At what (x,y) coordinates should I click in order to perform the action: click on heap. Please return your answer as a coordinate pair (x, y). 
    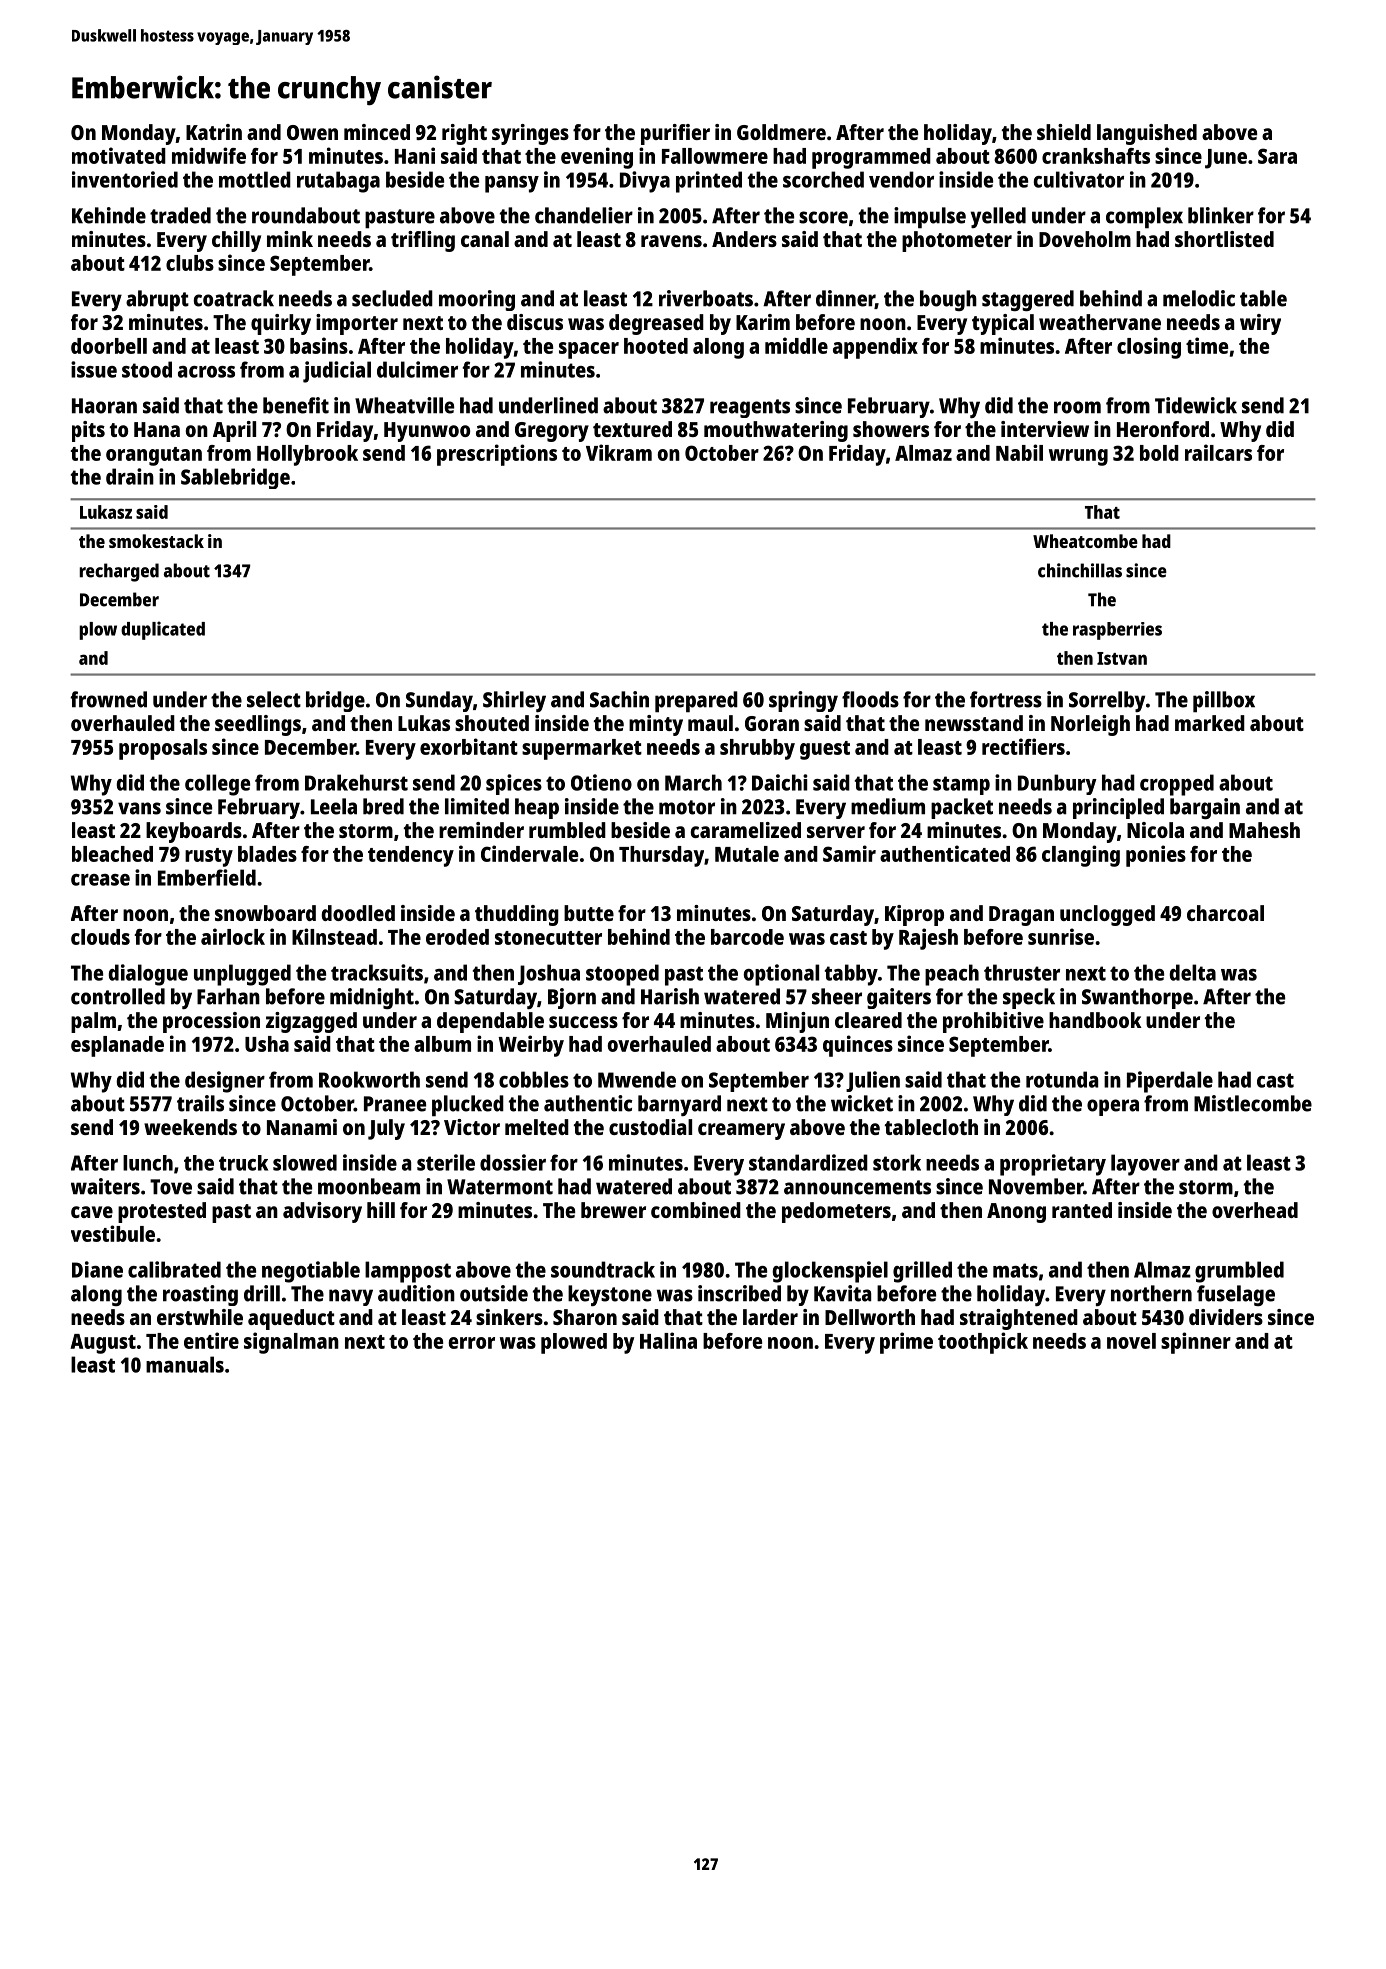
    Looking at the image, I should click on (537, 808).
